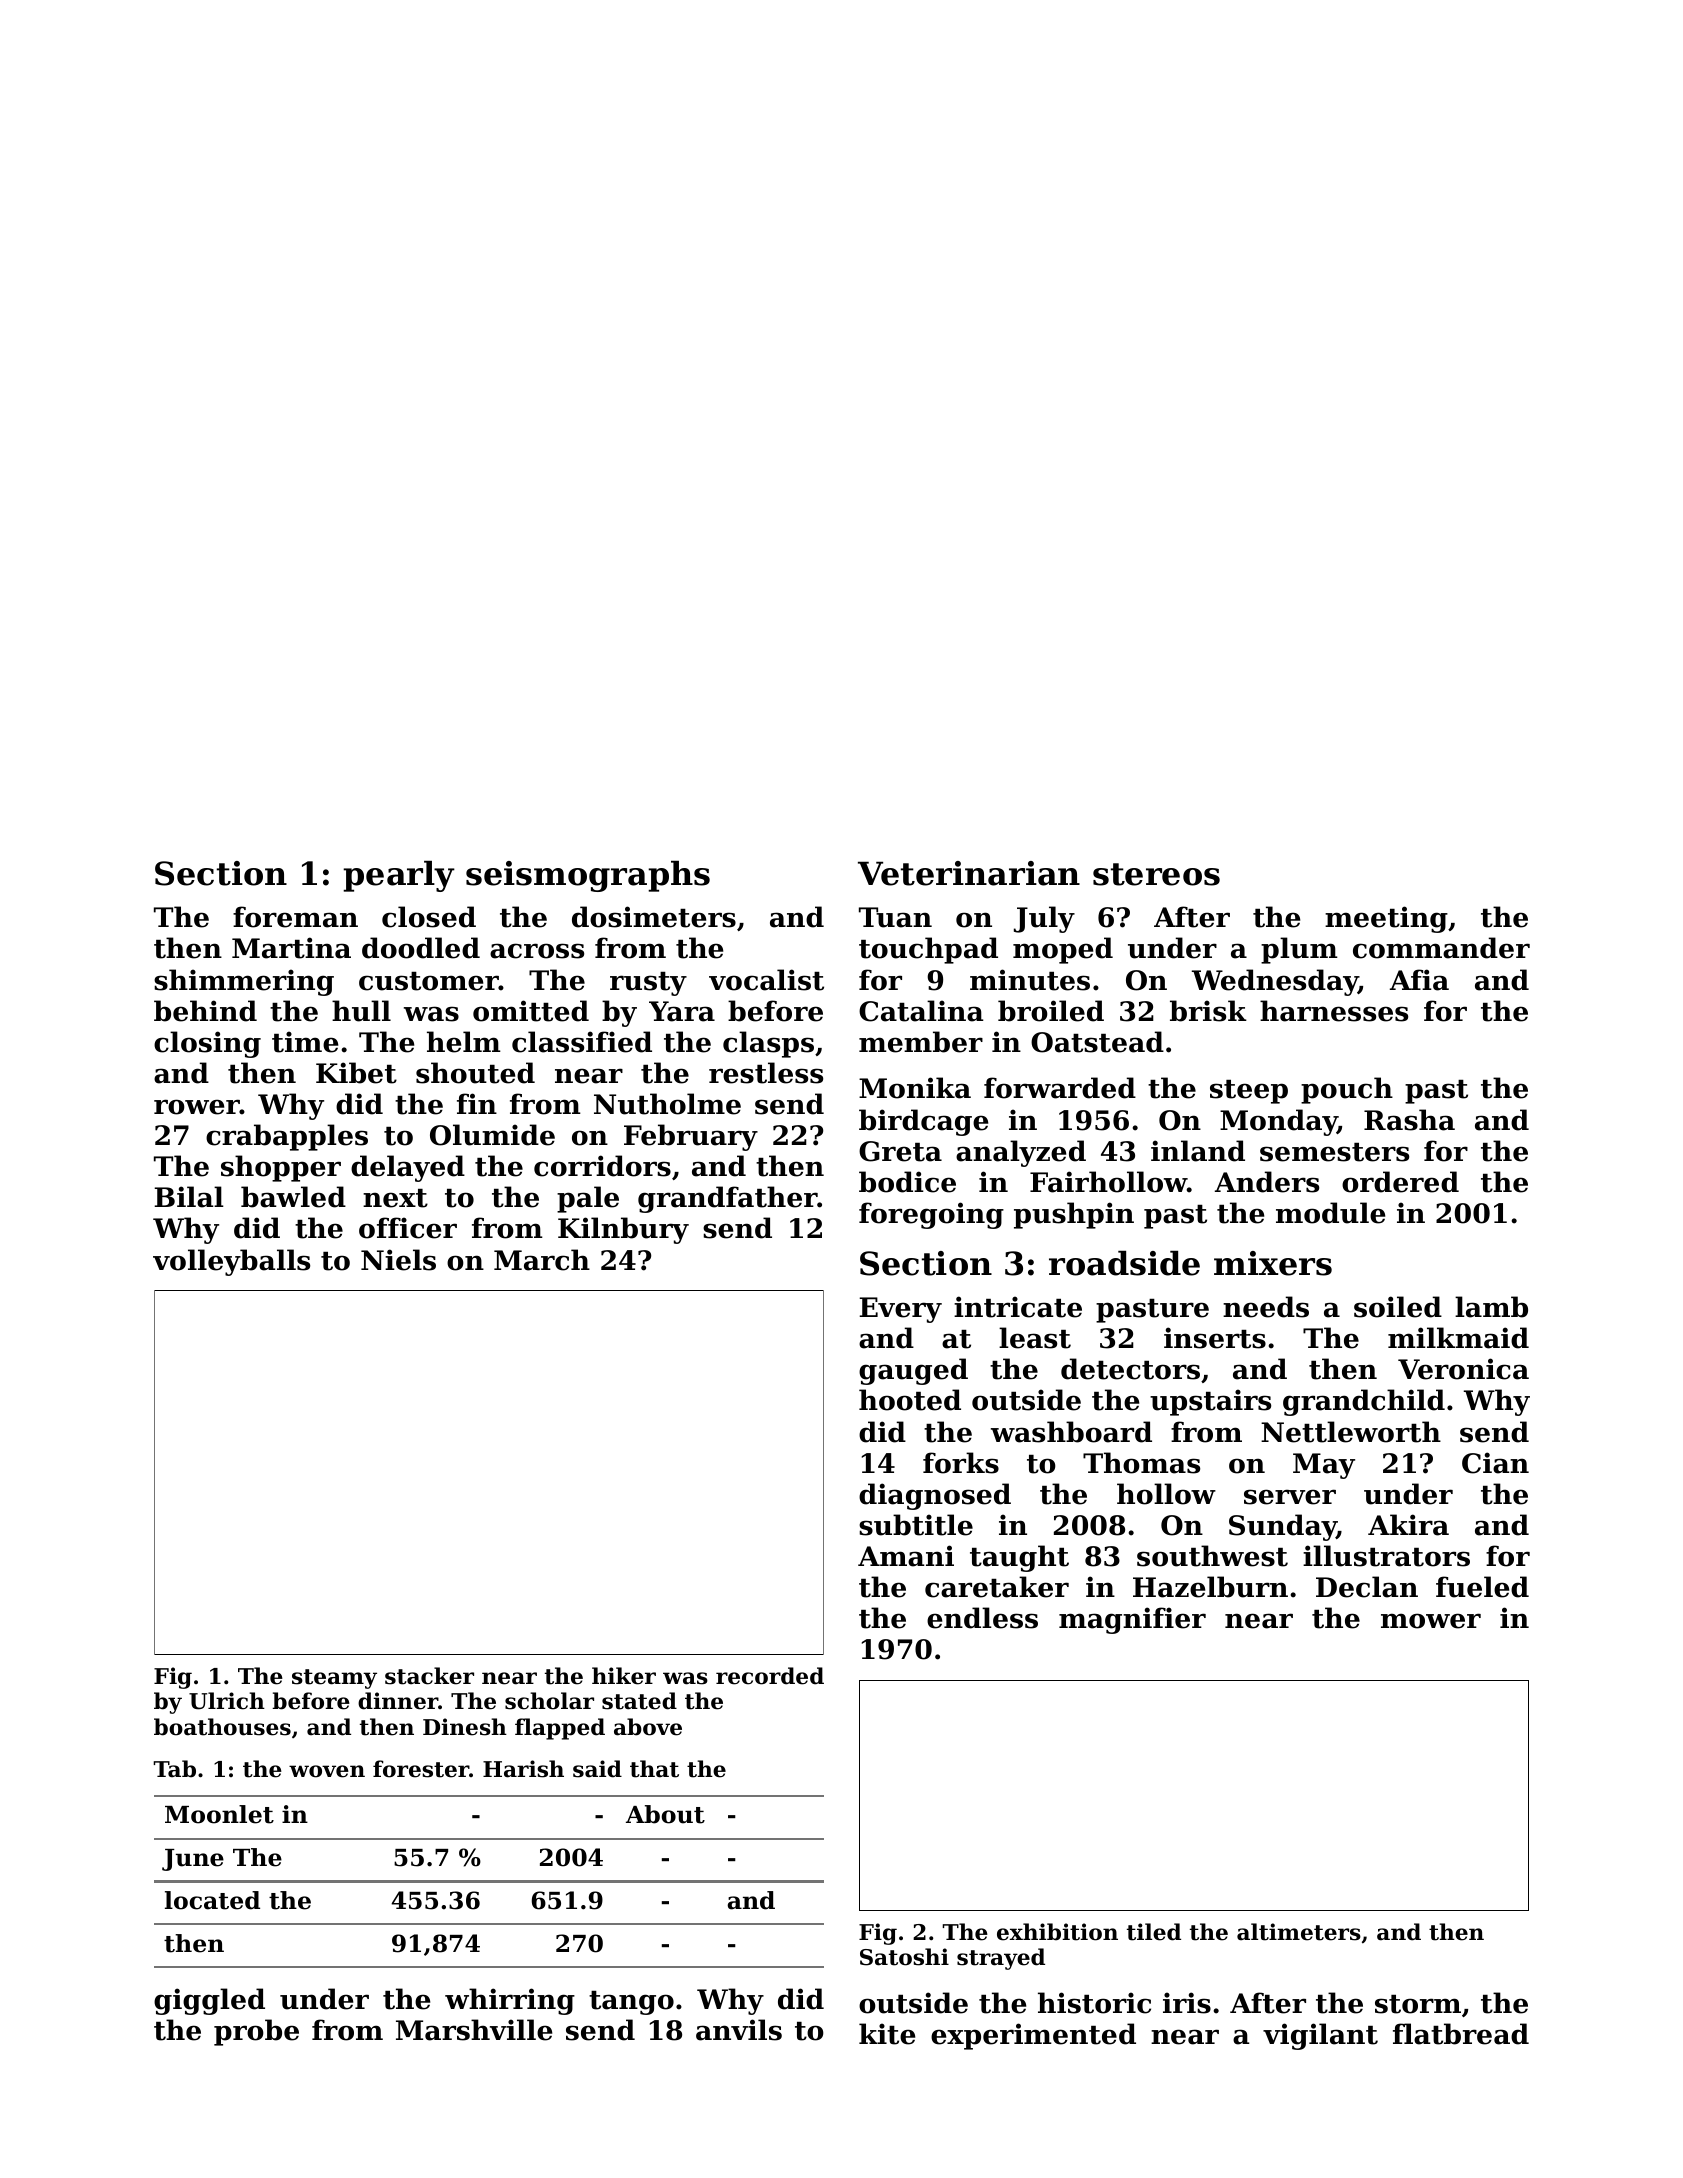  I want to click on About, so click(665, 1814).
